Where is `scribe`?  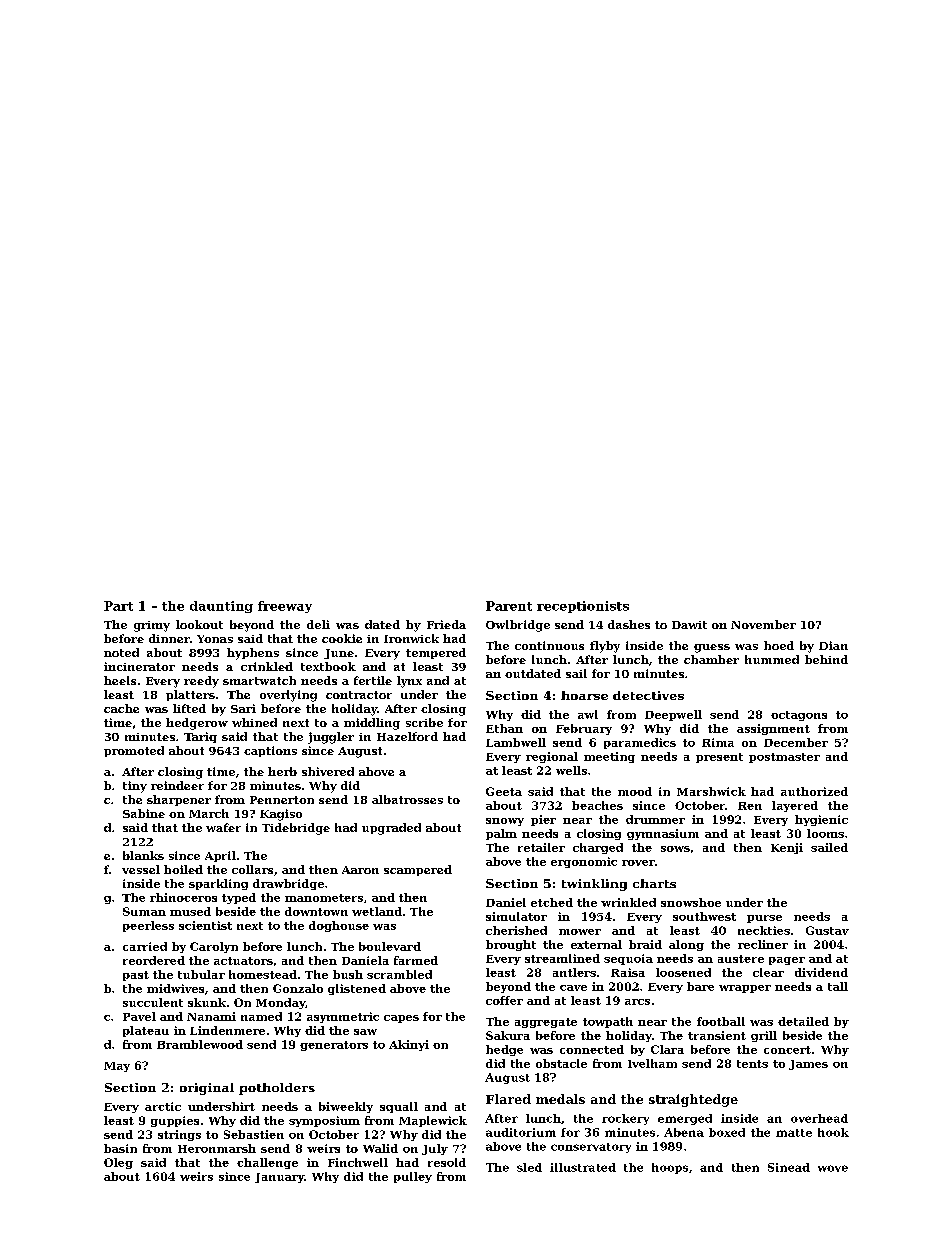
scribe is located at coordinates (424, 722).
